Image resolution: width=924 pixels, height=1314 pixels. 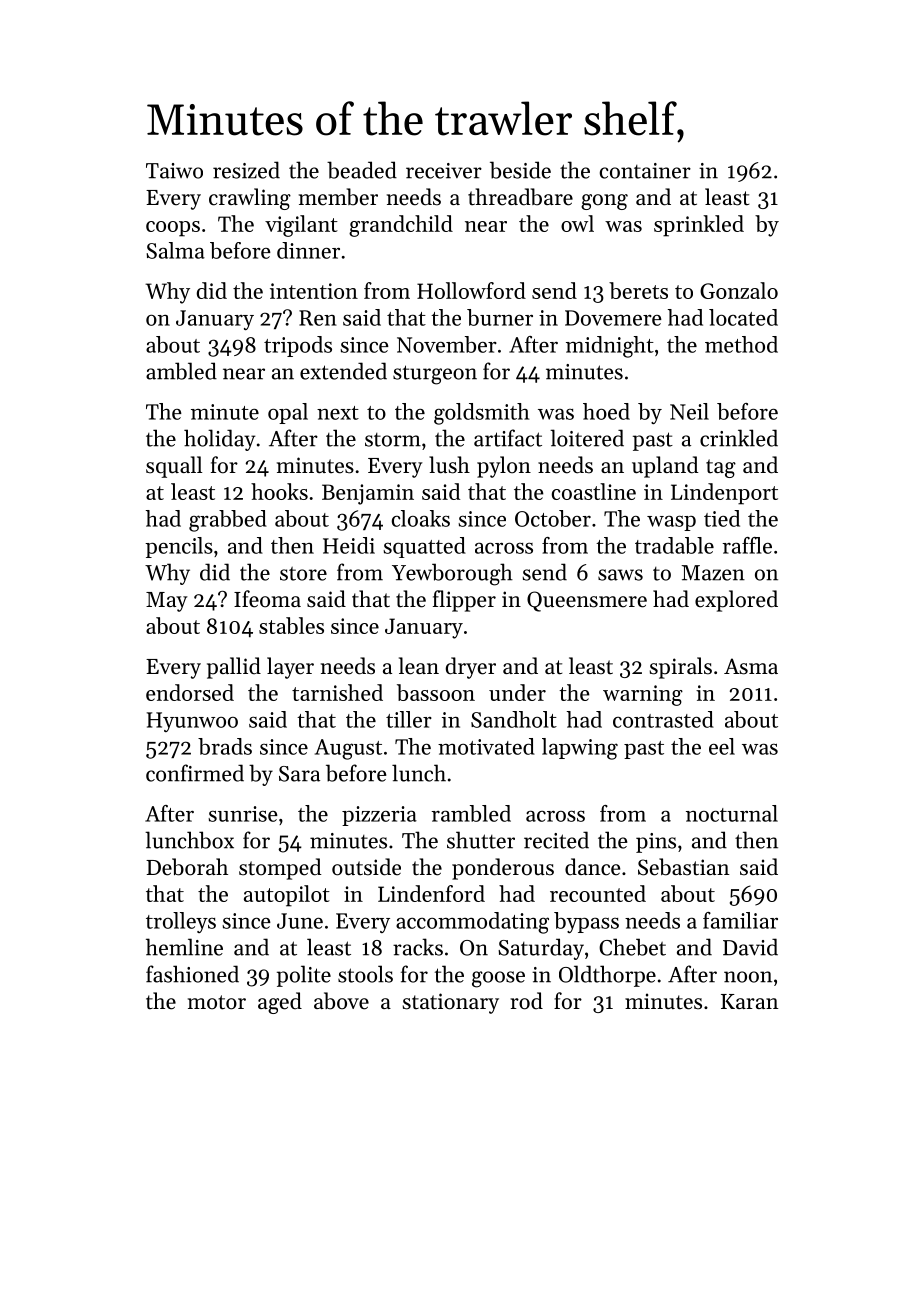 I want to click on Asma, so click(x=751, y=666).
